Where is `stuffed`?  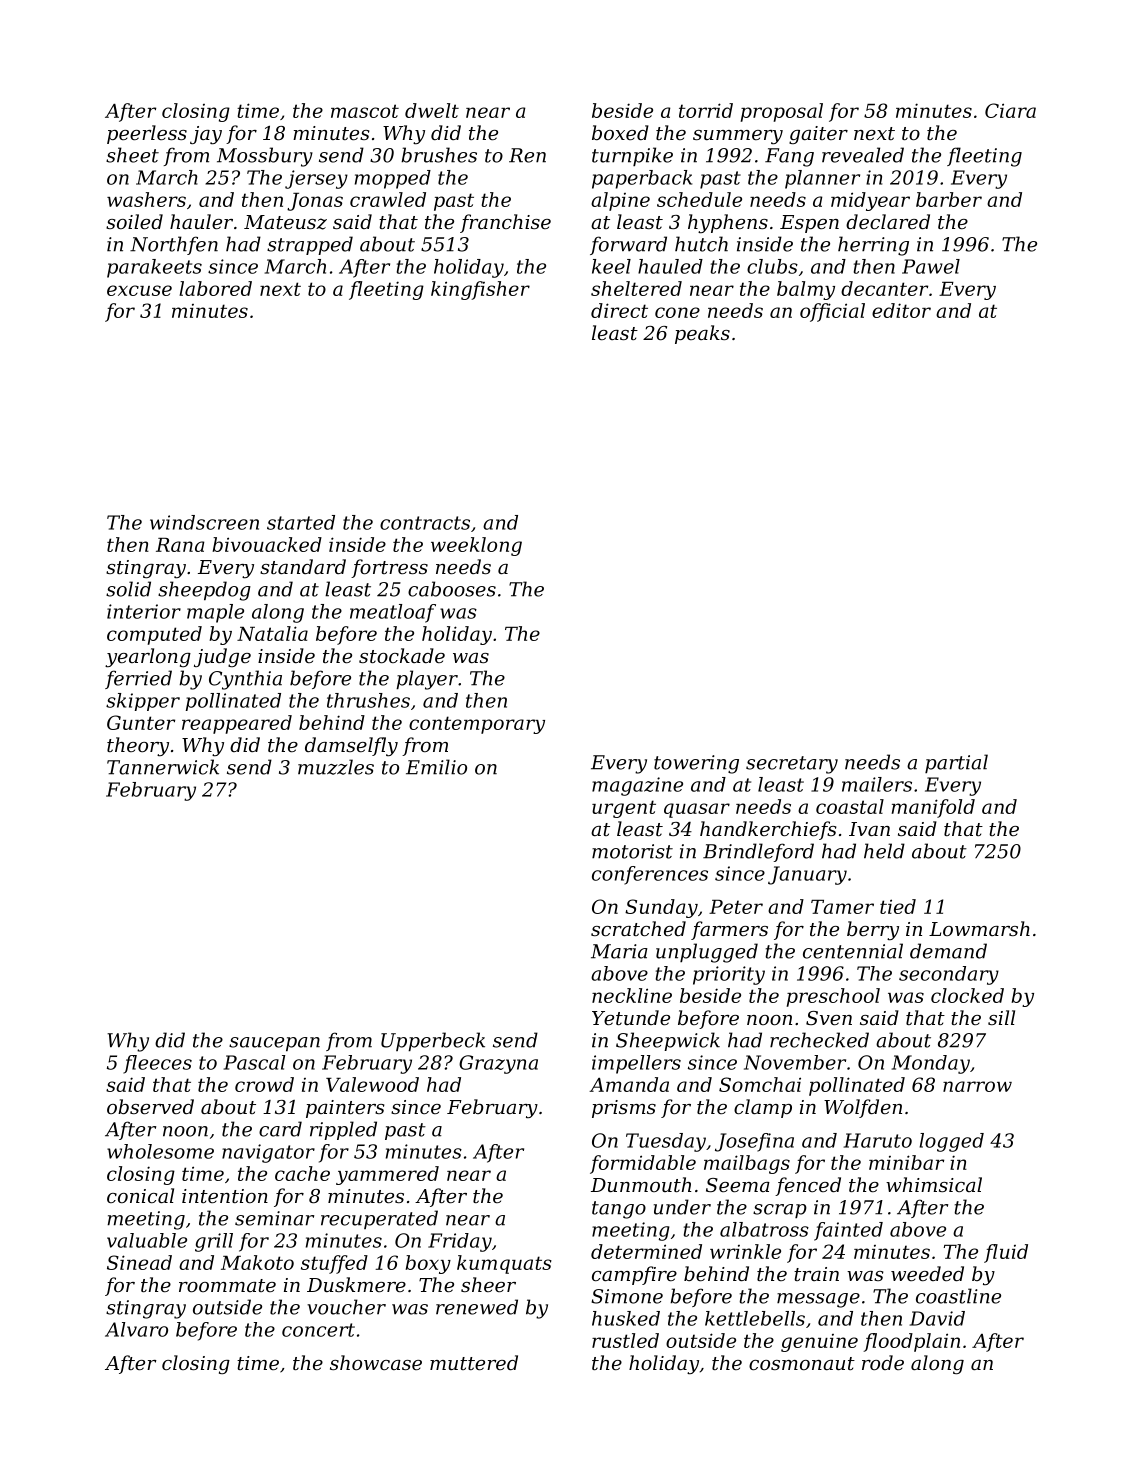 stuffed is located at coordinates (334, 1264).
